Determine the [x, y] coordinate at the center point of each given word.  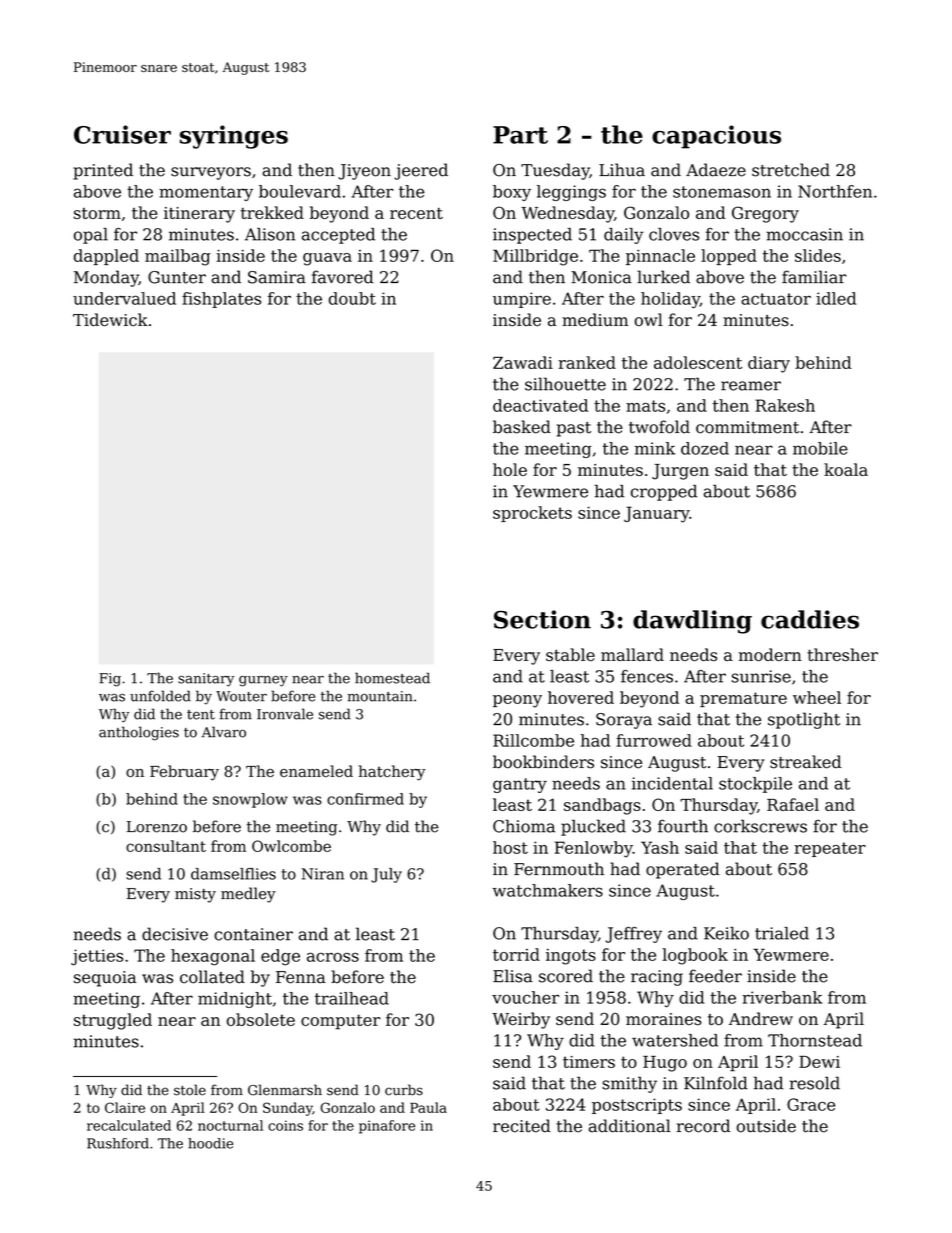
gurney [263, 681]
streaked [806, 762]
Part [520, 135]
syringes [234, 137]
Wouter [241, 696]
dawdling [692, 622]
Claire [125, 1107]
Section [542, 619]
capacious [716, 137]
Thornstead [815, 1040]
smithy [629, 1084]
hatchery [392, 773]
